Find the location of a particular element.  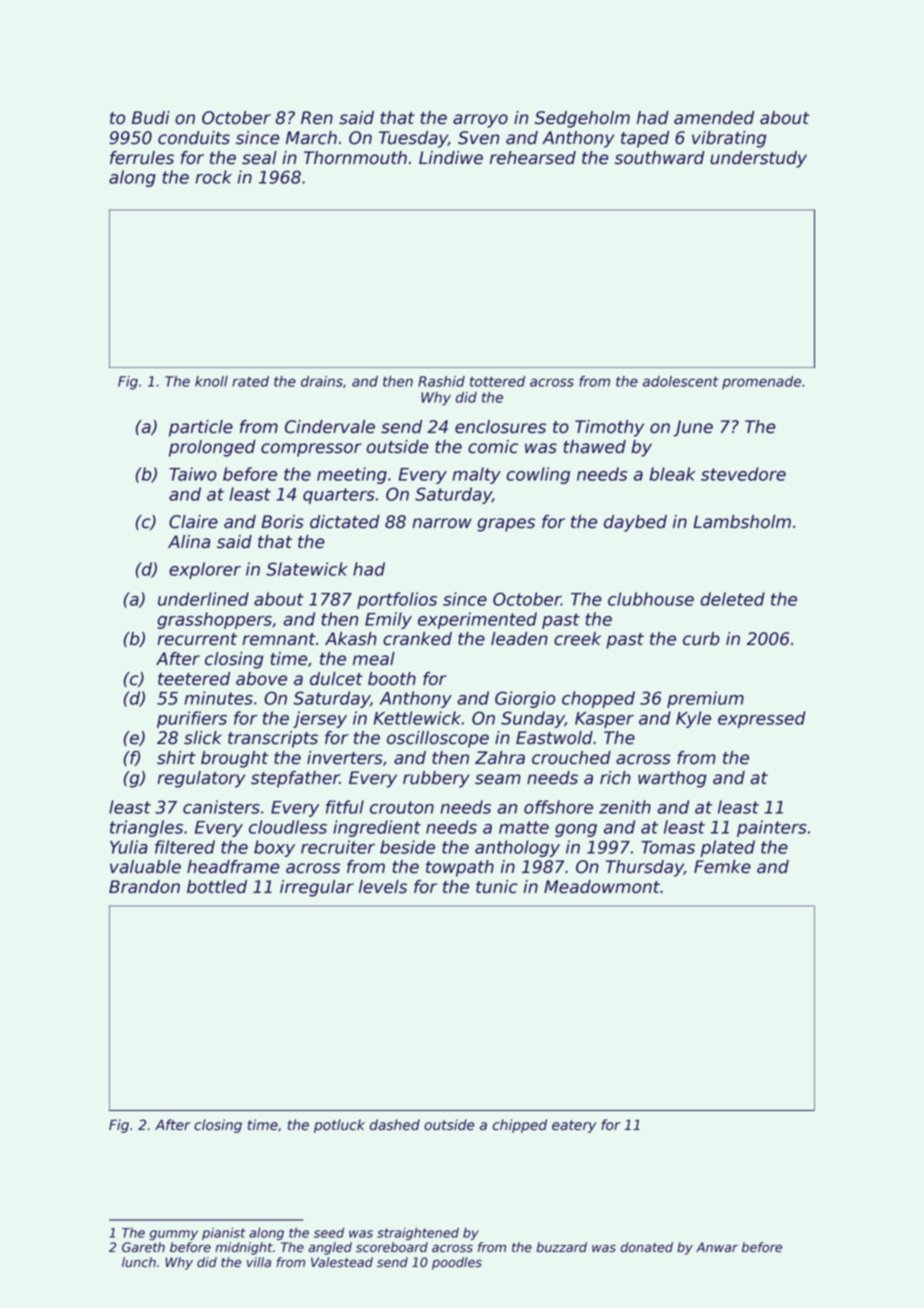

Budi is located at coordinates (151, 118).
